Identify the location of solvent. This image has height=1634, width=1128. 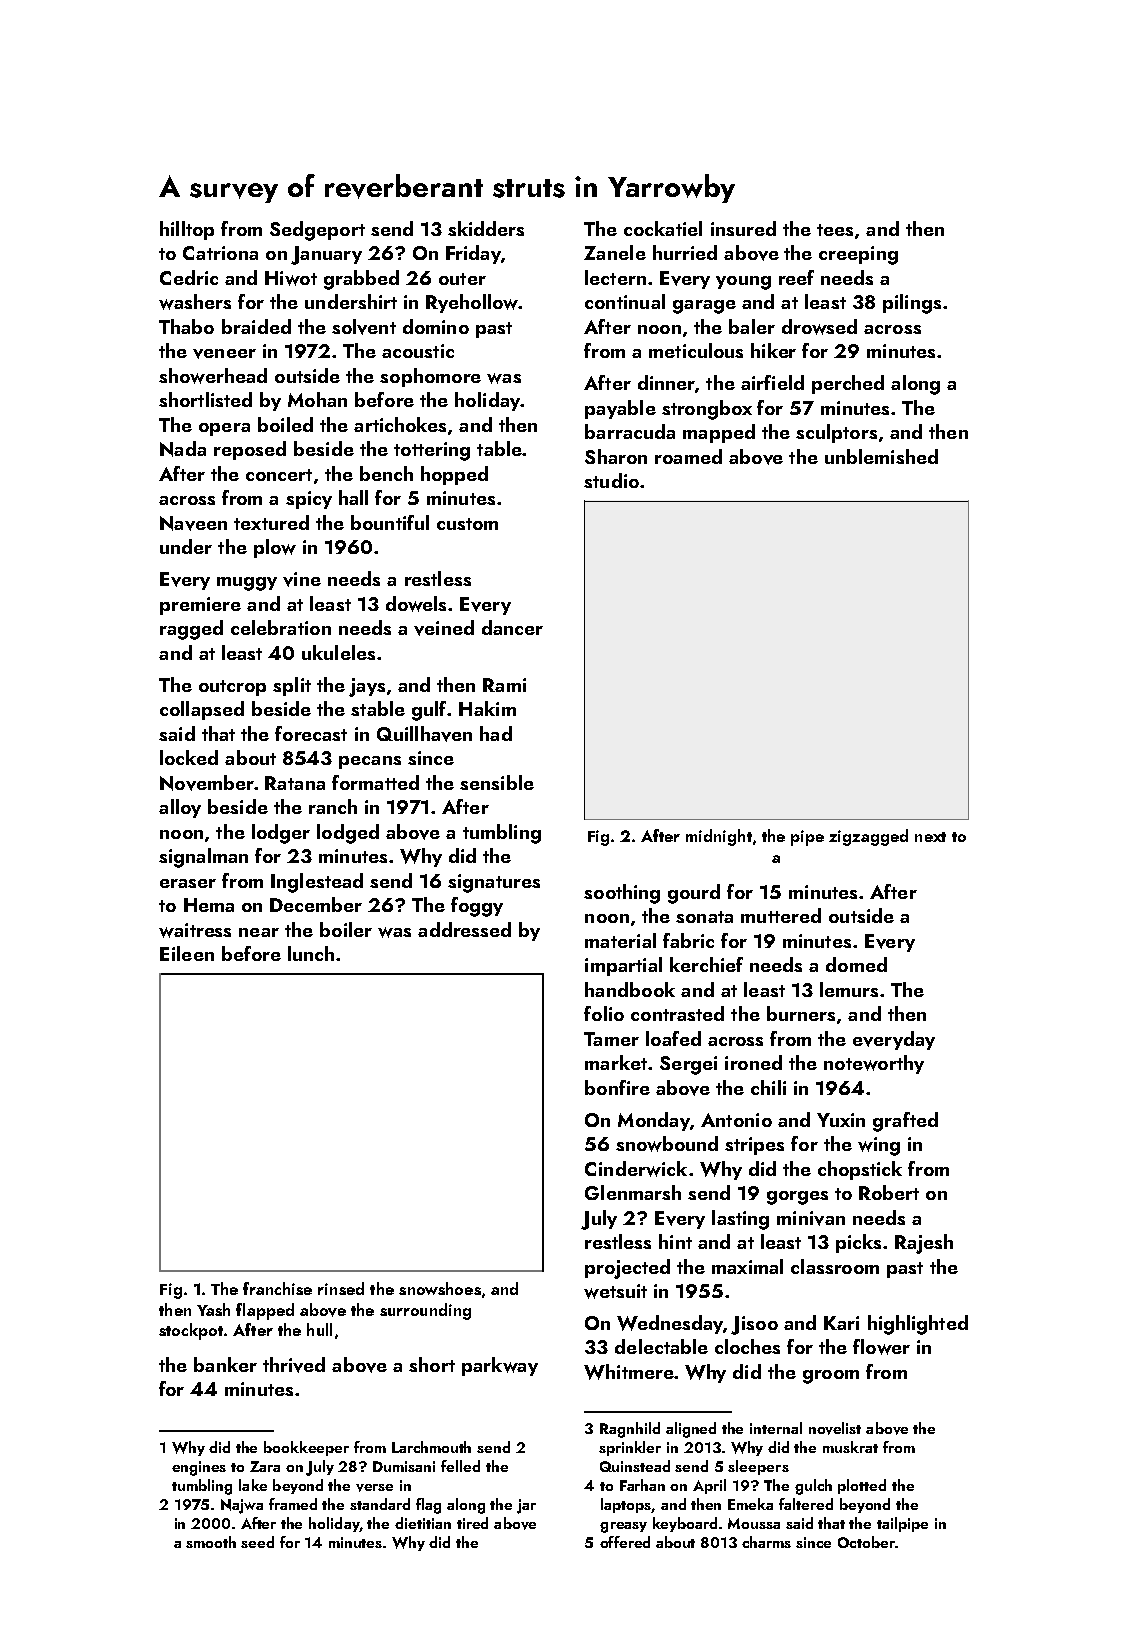
(364, 327).
